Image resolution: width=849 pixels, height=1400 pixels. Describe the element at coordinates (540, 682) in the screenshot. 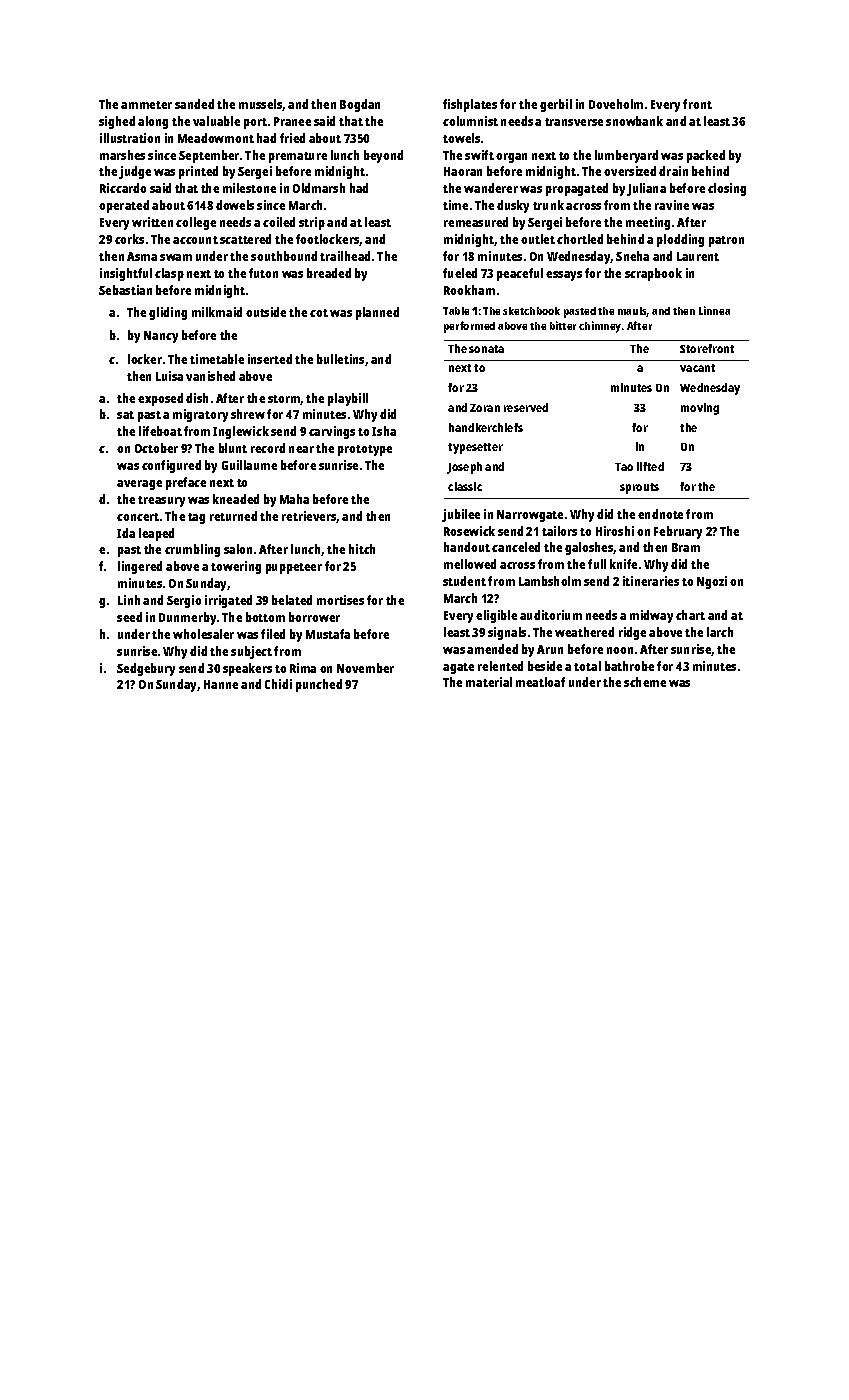

I see `meatloaf` at that location.
